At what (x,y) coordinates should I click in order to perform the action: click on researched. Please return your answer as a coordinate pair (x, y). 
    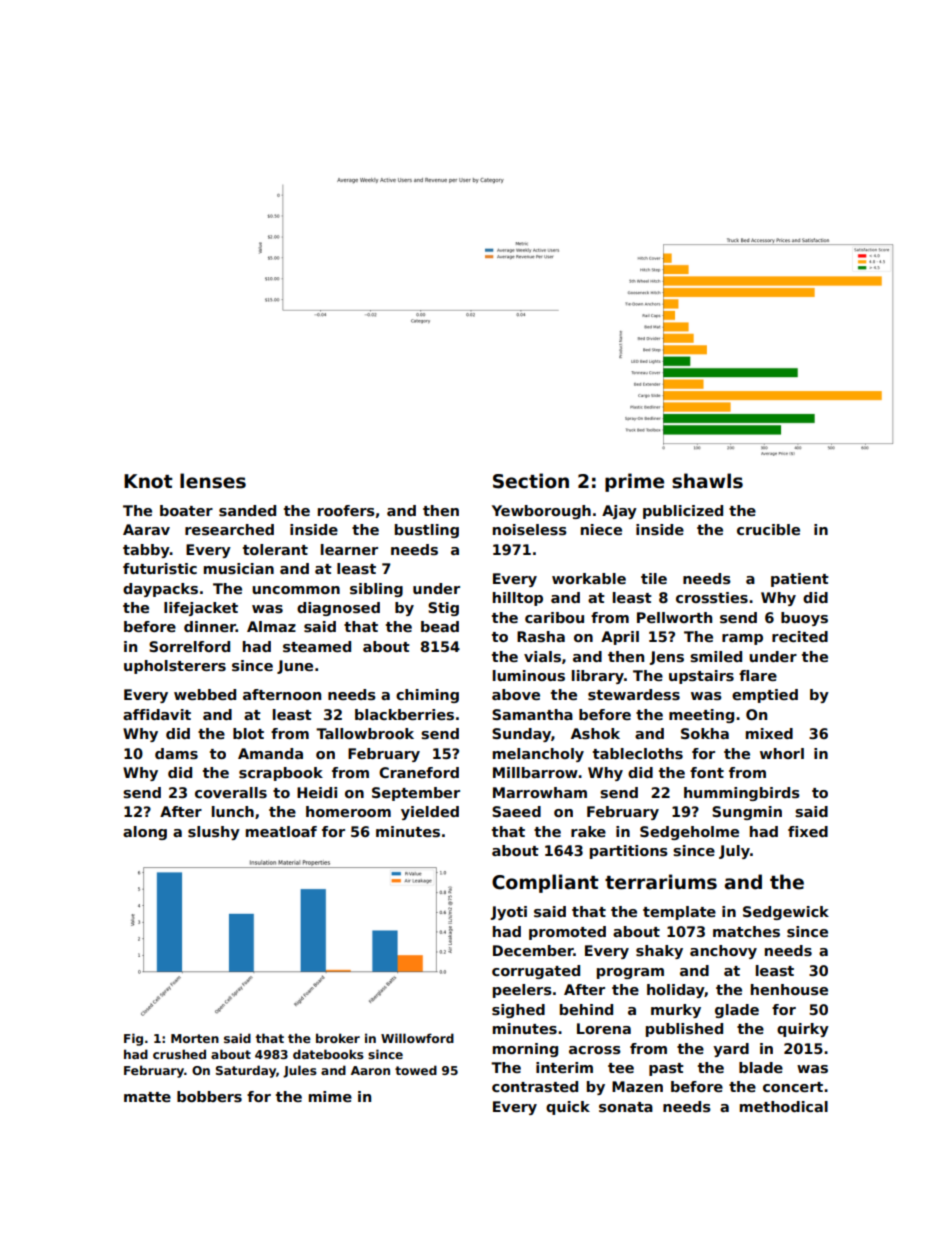
    Looking at the image, I should click on (229, 529).
